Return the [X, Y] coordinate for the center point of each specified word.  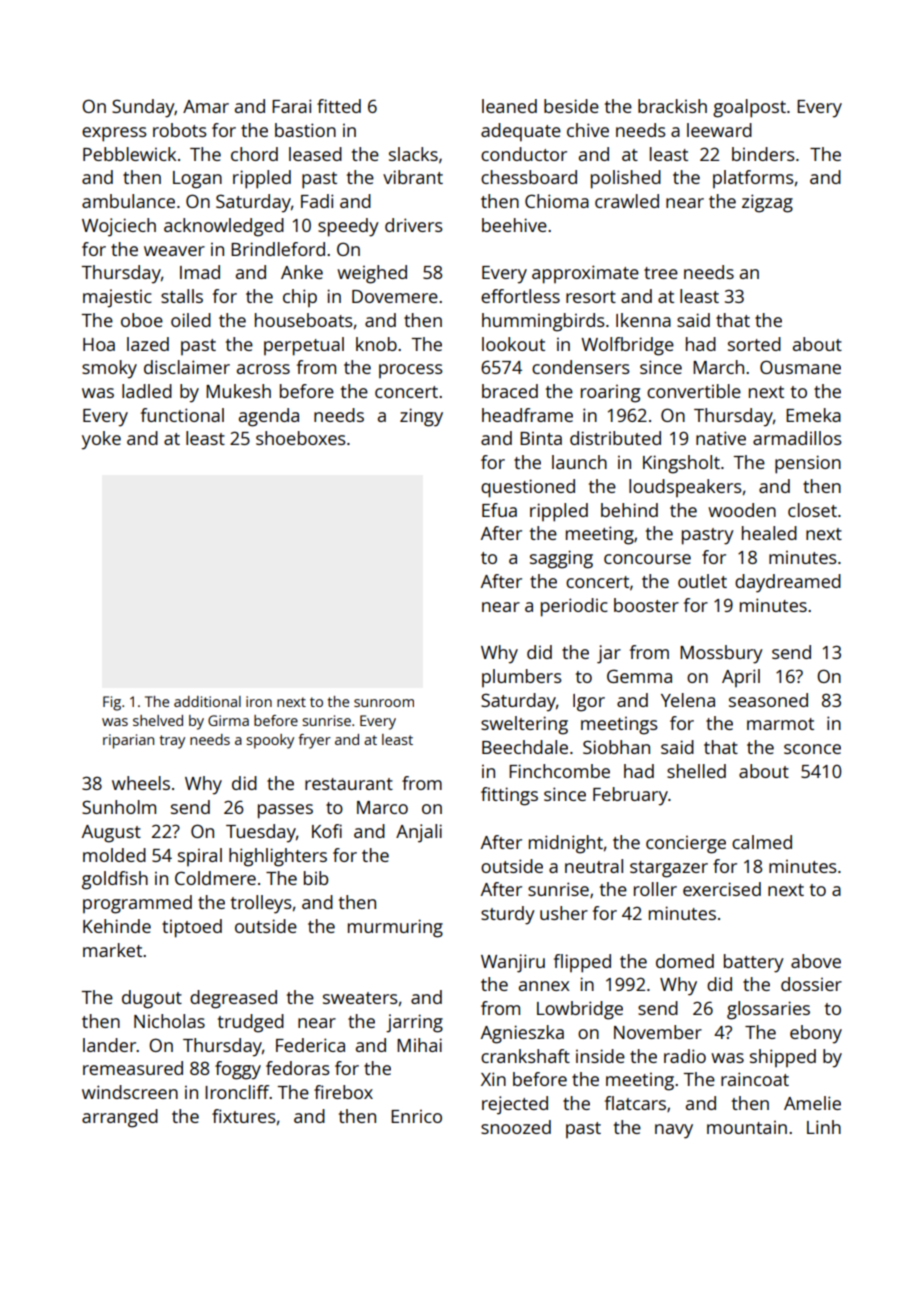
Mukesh [238, 391]
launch [579, 462]
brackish [672, 106]
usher [564, 913]
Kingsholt [681, 464]
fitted [339, 106]
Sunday [143, 108]
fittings [509, 796]
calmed [762, 842]
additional [207, 701]
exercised [722, 889]
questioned [528, 488]
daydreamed [788, 583]
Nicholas [169, 1021]
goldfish [115, 880]
